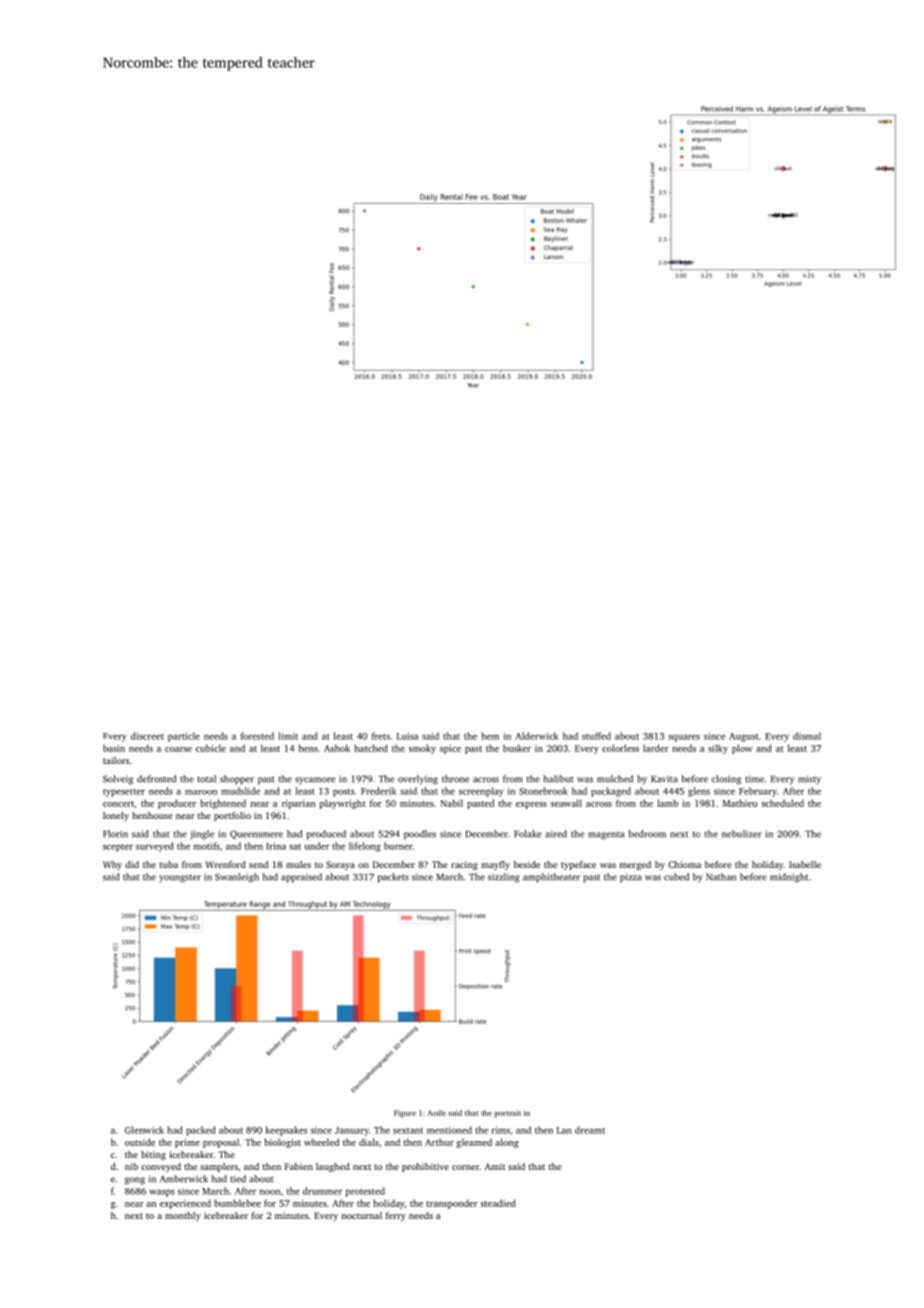  Describe the element at coordinates (393, 878) in the document. I see `packets` at that location.
